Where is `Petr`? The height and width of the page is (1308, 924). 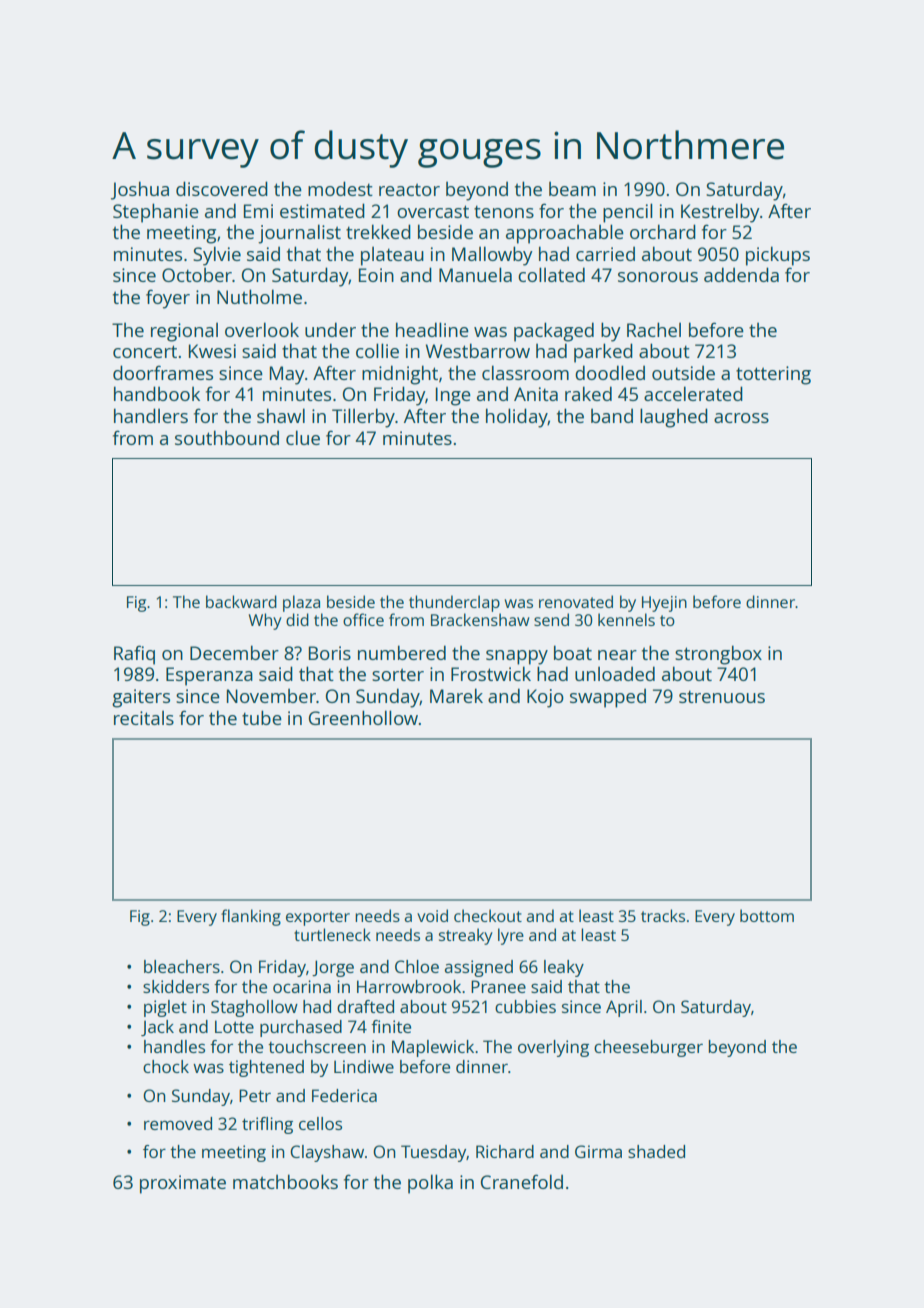 Petr is located at coordinates (255, 1095).
